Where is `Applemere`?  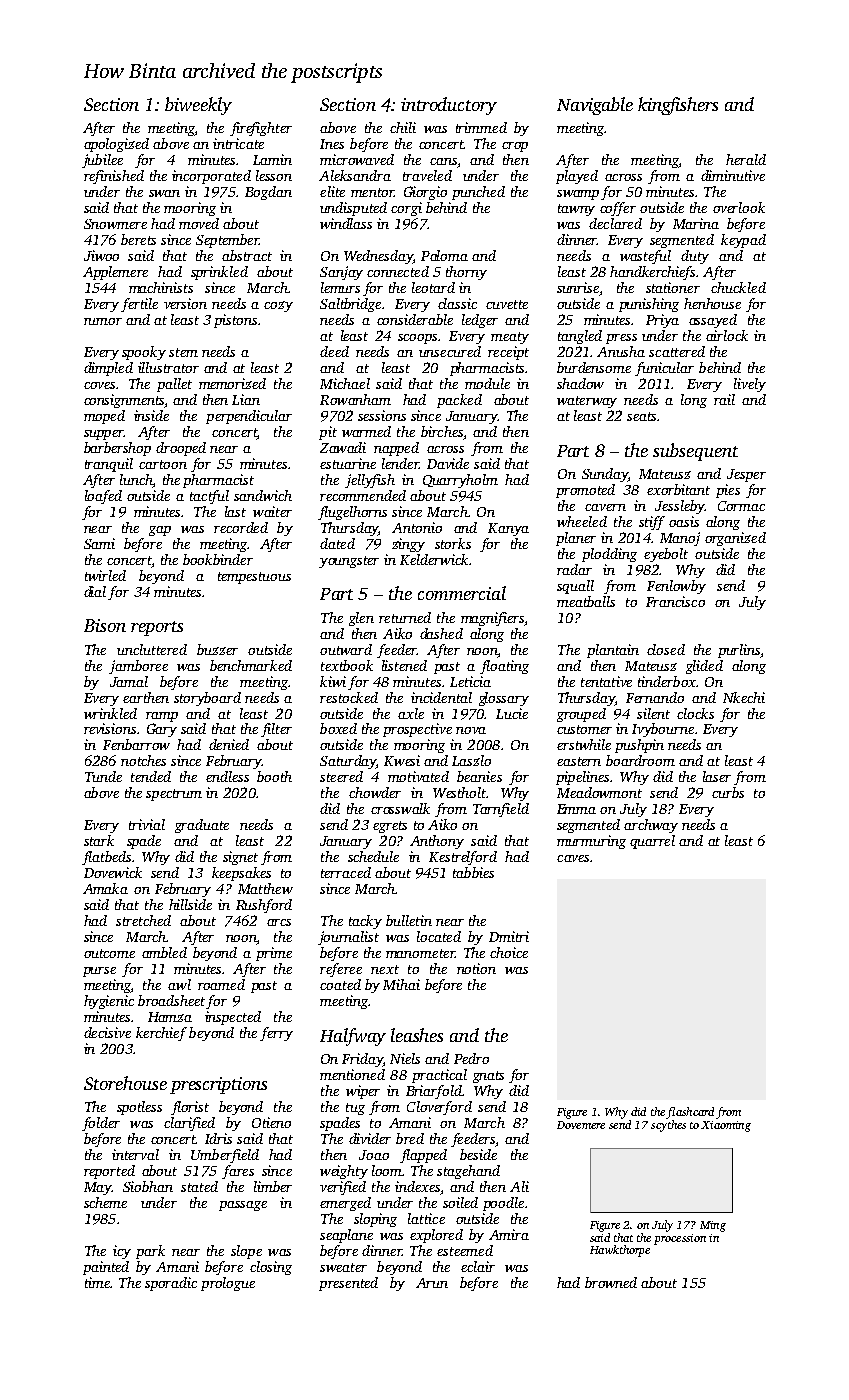
Applemere is located at coordinates (115, 273).
